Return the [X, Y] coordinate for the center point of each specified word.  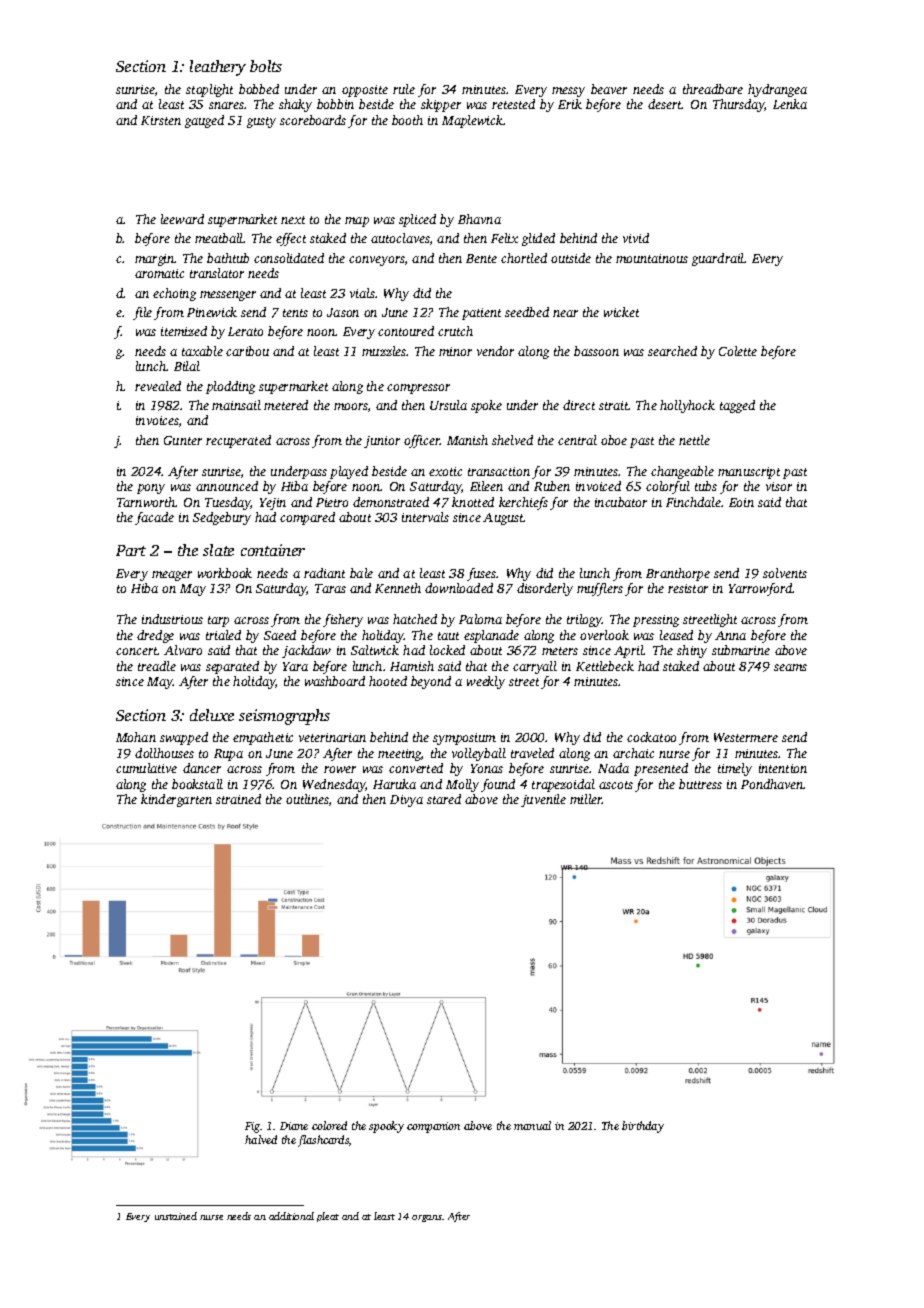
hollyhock [687, 406]
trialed [223, 635]
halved [261, 1139]
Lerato [245, 331]
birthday [643, 1127]
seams [790, 667]
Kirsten [161, 120]
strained [238, 799]
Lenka [790, 104]
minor [455, 351]
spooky [386, 1127]
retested [513, 104]
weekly [486, 682]
